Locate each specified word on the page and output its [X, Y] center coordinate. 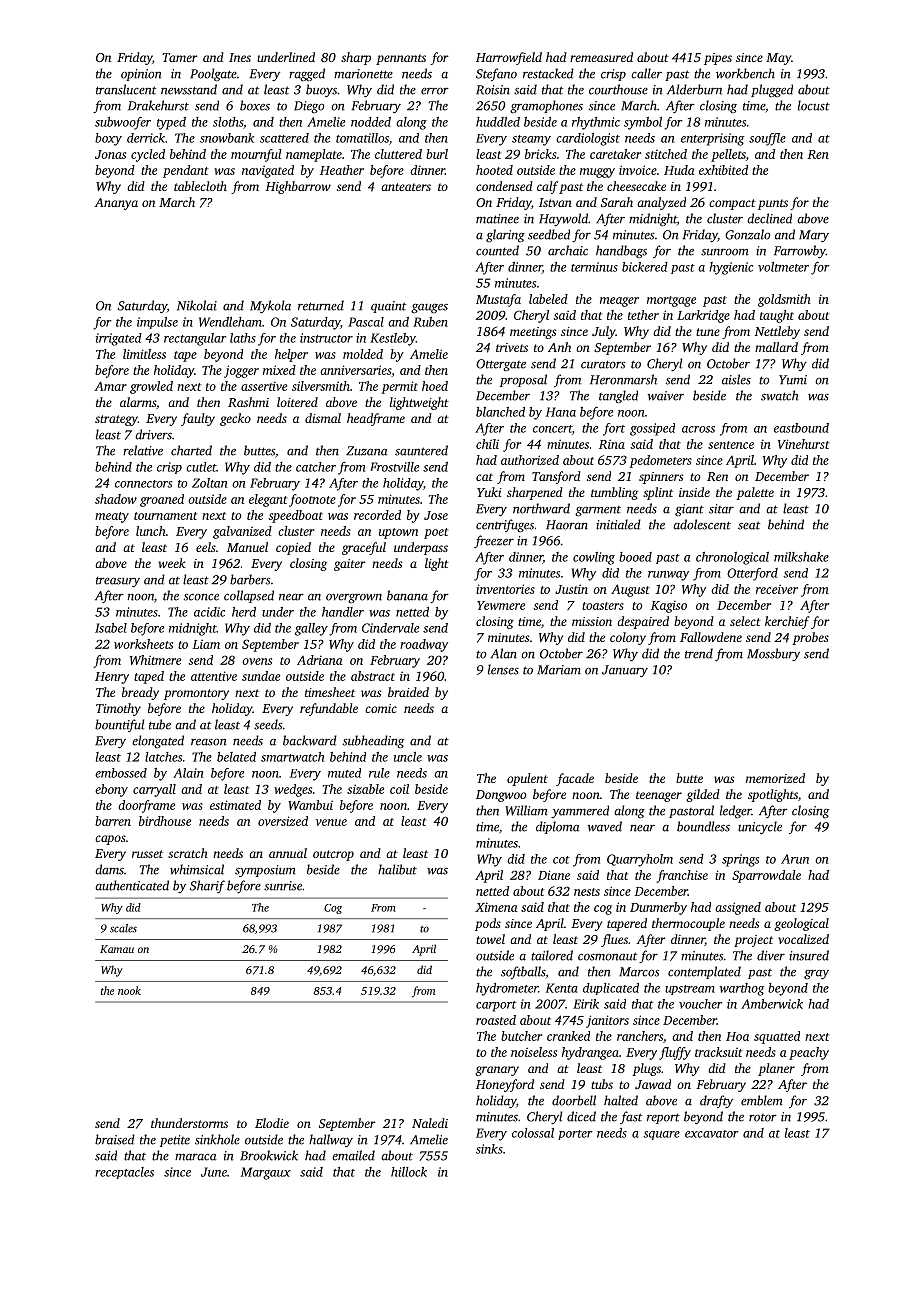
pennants [401, 59]
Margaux [266, 1173]
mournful [256, 155]
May [778, 59]
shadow [116, 499]
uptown [398, 533]
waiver [666, 396]
